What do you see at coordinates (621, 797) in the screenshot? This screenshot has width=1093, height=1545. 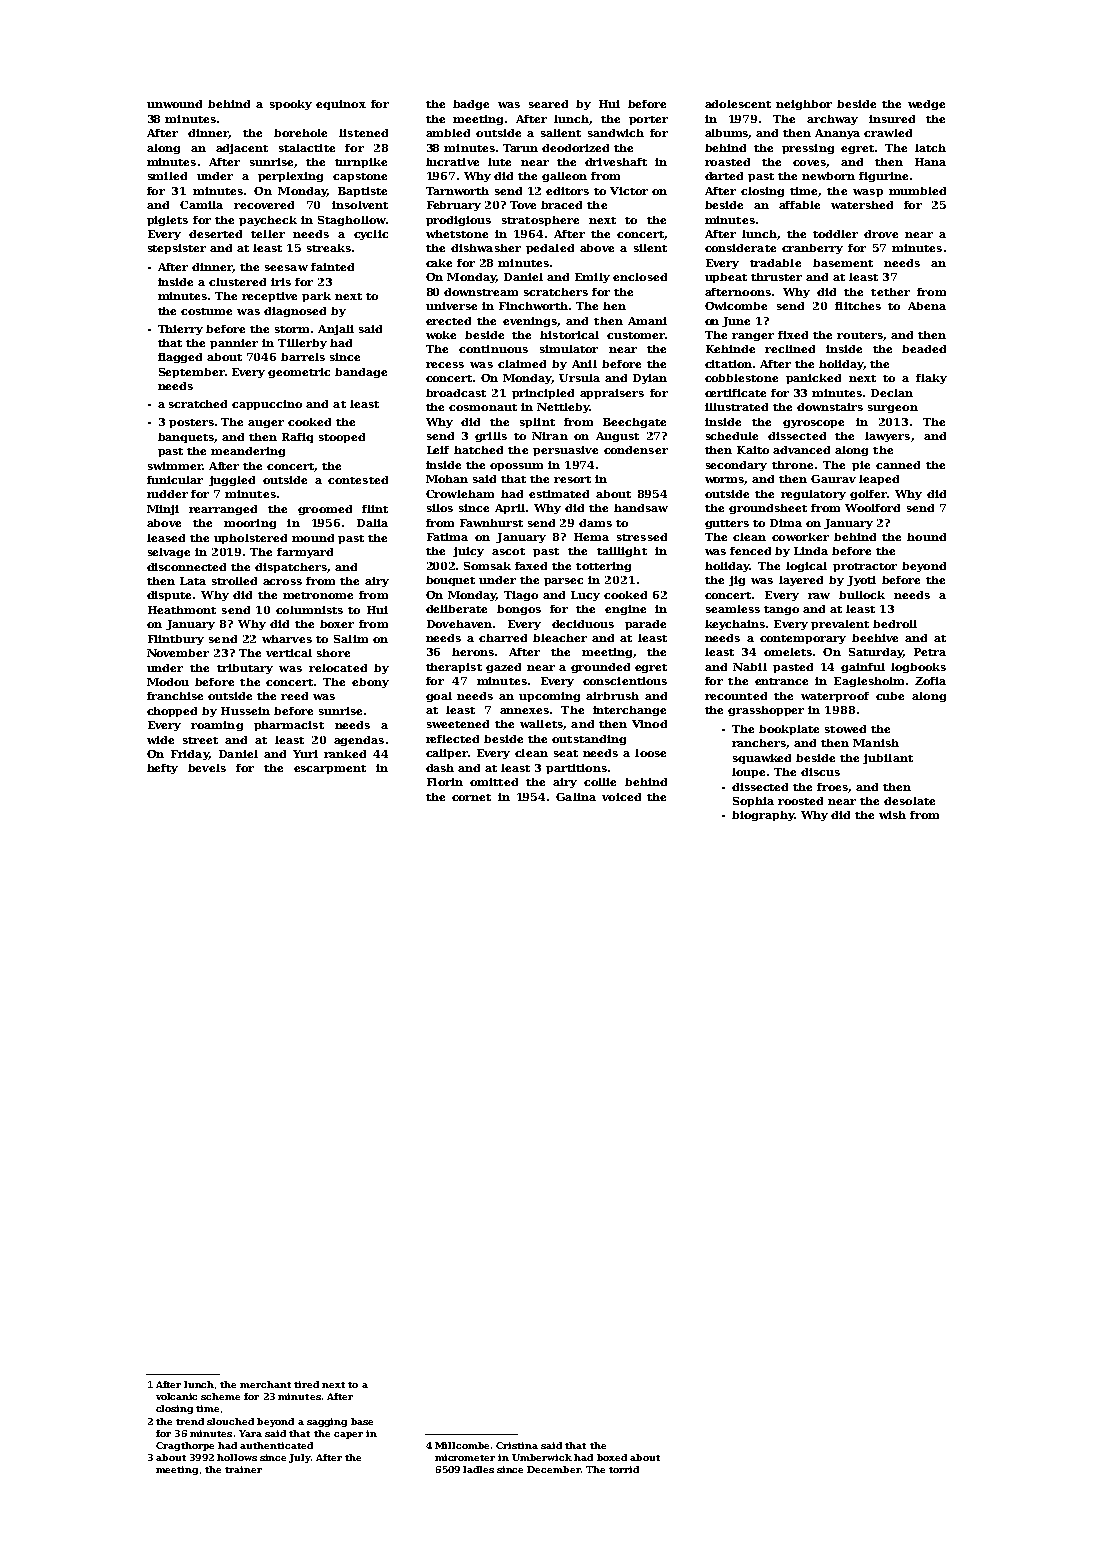 I see `voiced` at bounding box center [621, 797].
